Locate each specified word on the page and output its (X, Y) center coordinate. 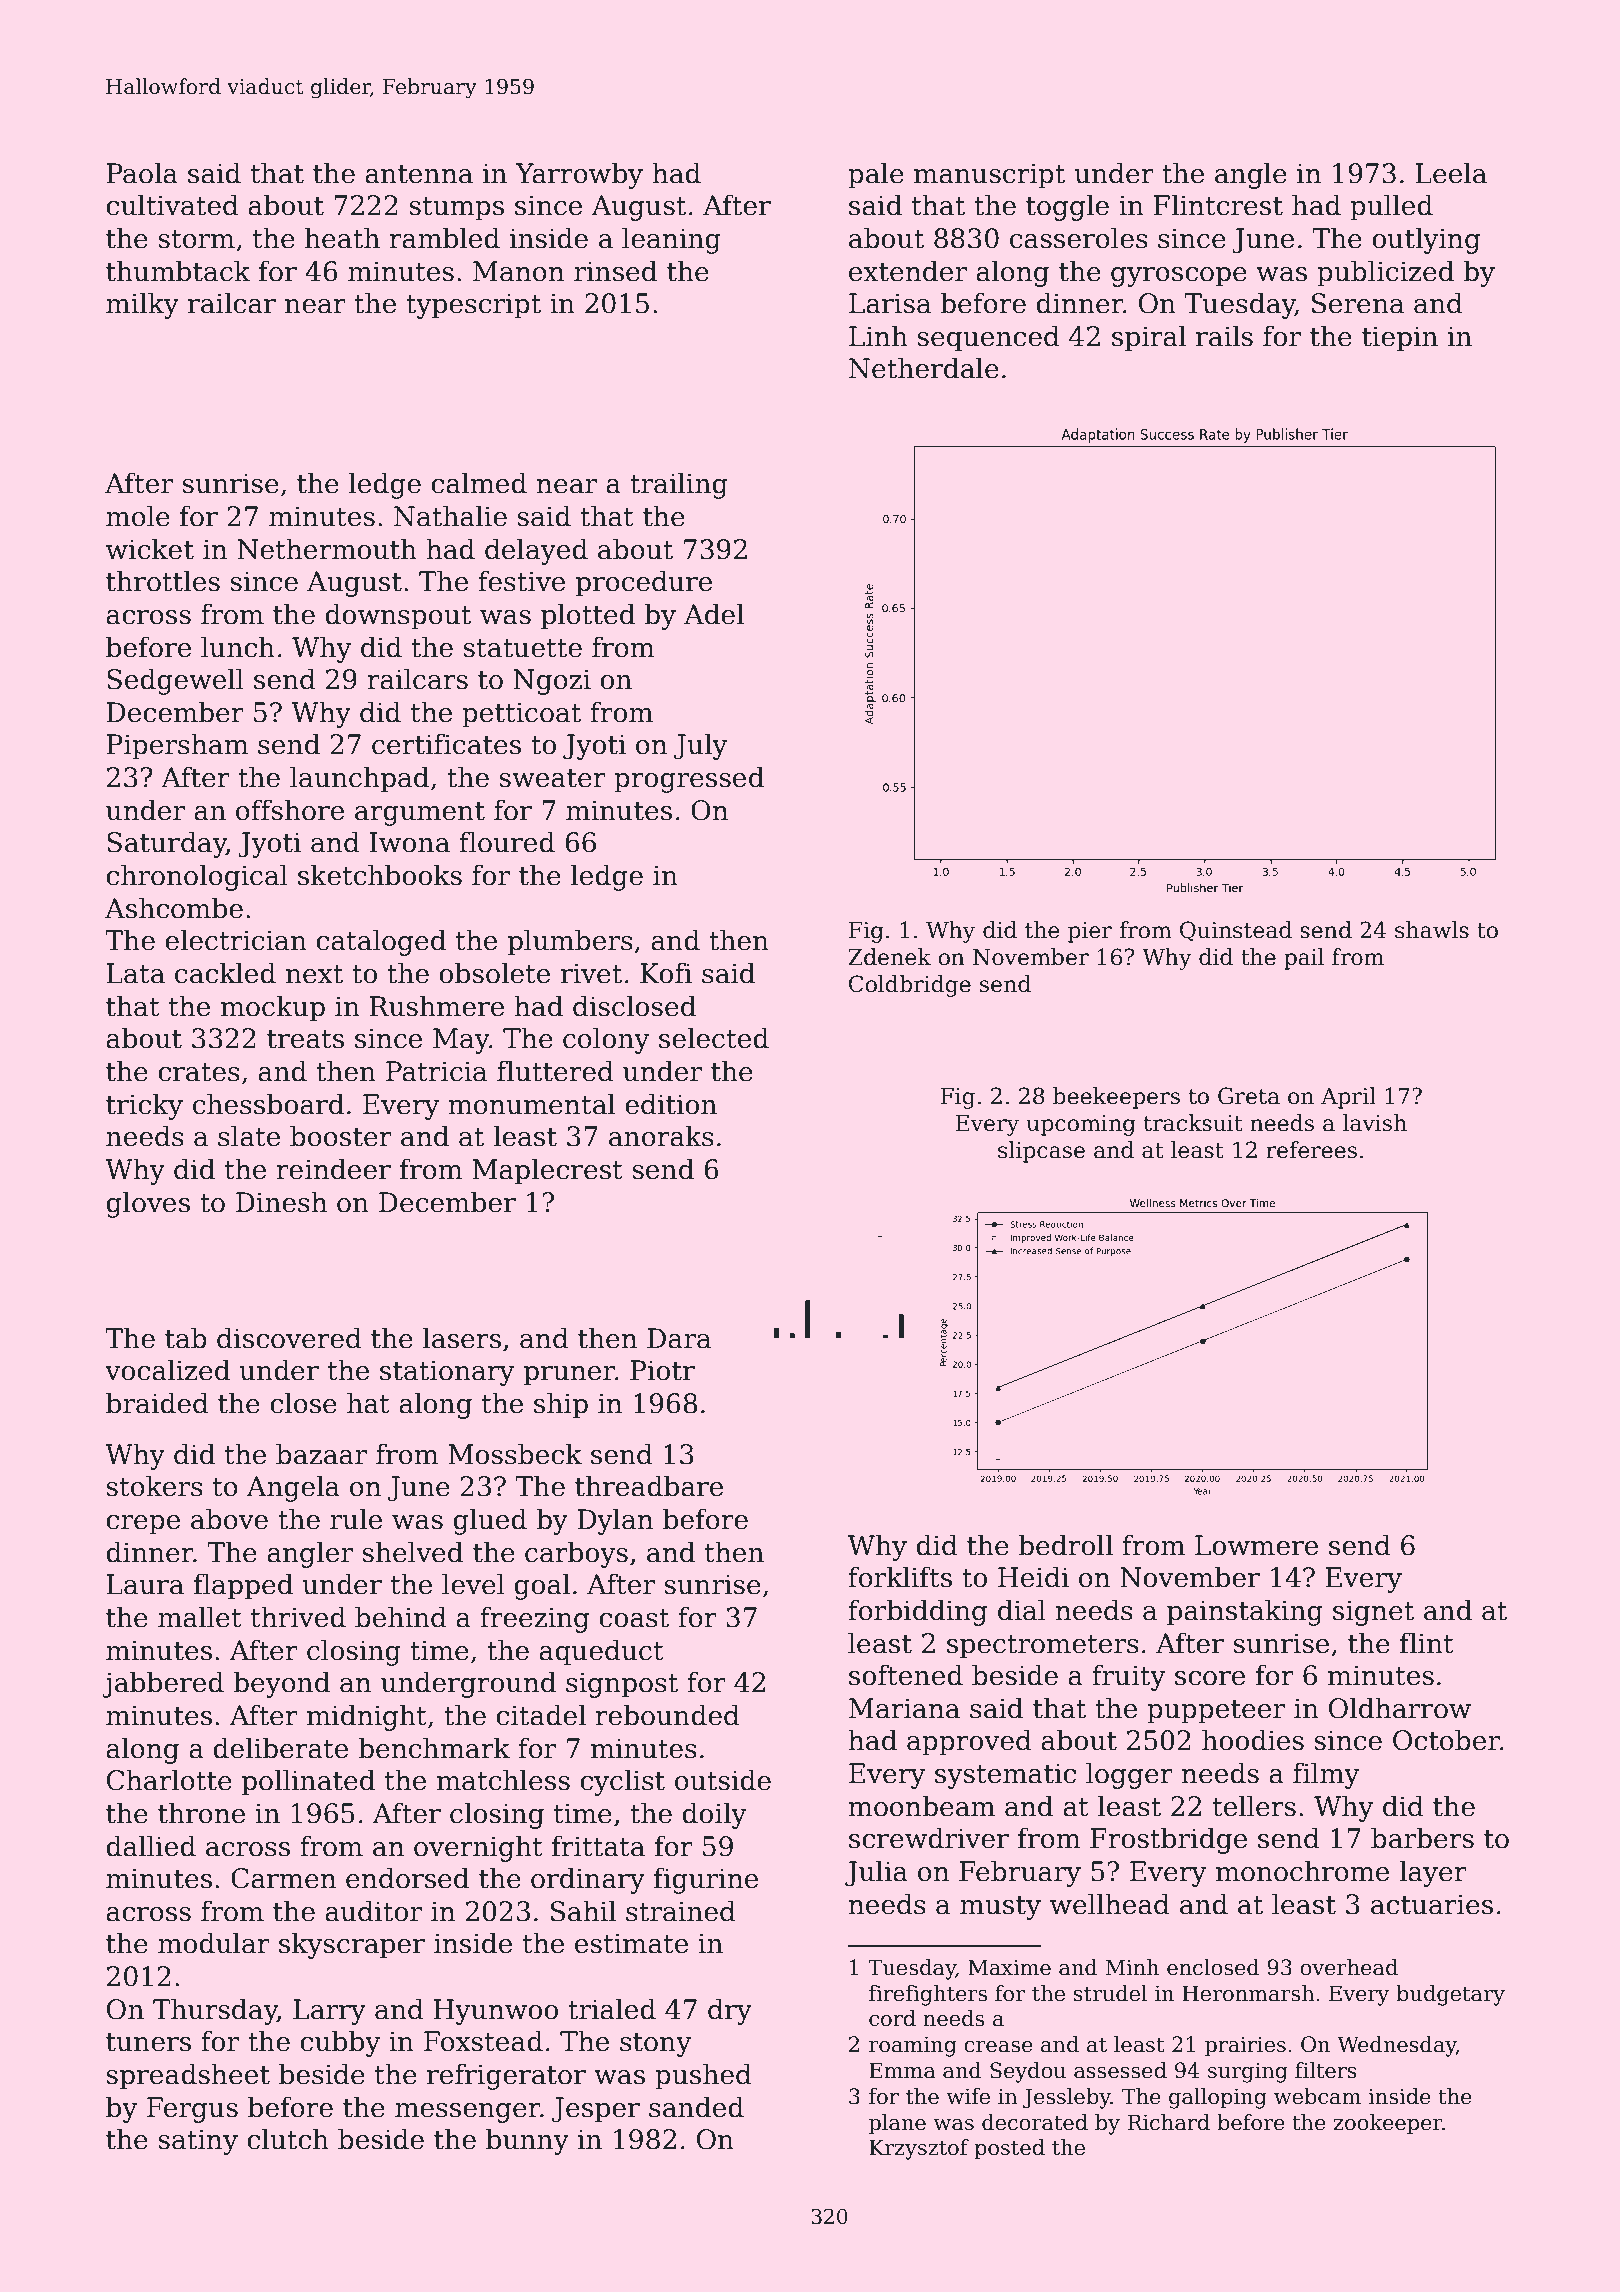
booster (341, 1136)
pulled (1391, 207)
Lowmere (1256, 1545)
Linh (878, 335)
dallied (151, 1846)
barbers (1422, 1838)
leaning (671, 240)
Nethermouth (327, 549)
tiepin (1400, 339)
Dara (679, 1338)
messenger (467, 2113)
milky (142, 305)
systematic (1005, 1776)
